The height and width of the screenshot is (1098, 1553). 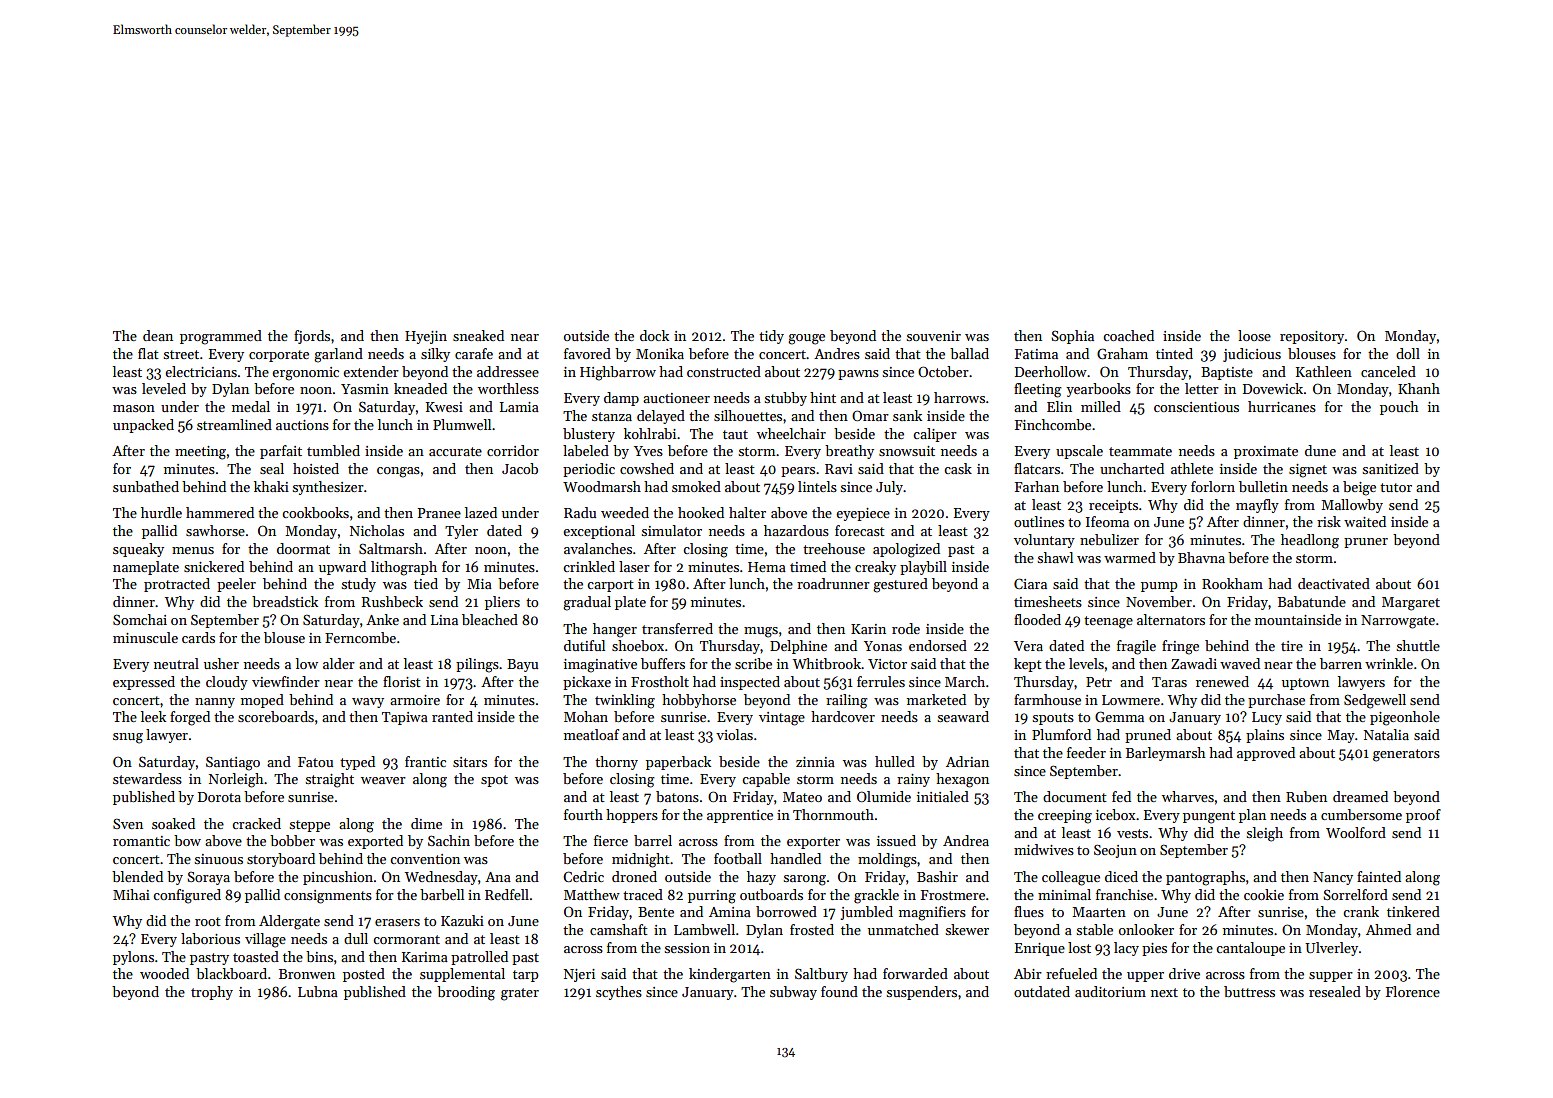 What do you see at coordinates (164, 973) in the screenshot?
I see `wooded` at bounding box center [164, 973].
